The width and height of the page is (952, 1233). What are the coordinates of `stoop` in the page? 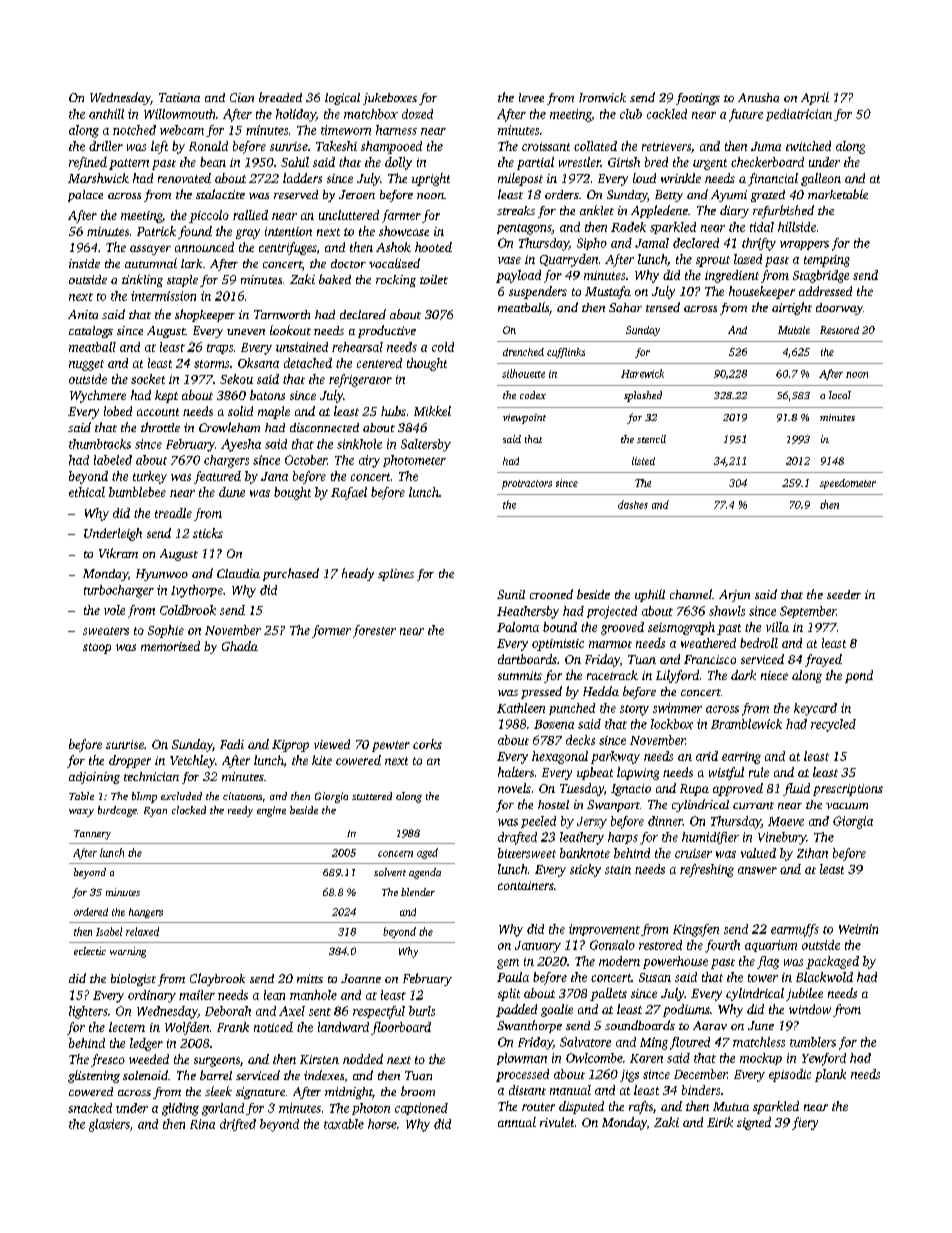 It's located at (97, 648).
